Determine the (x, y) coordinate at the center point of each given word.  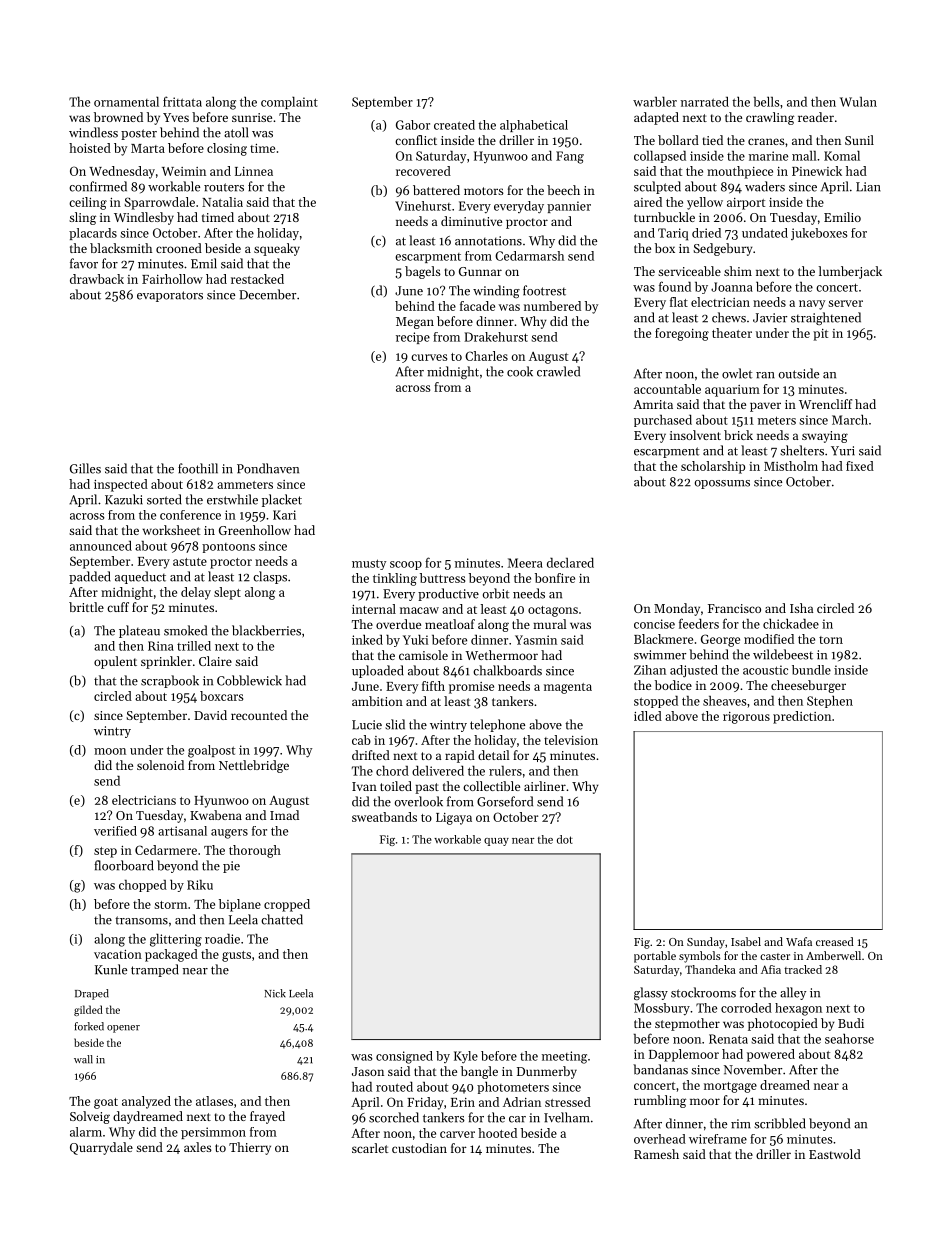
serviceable (689, 271)
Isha (801, 608)
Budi (851, 1023)
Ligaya (454, 819)
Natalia (222, 202)
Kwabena (216, 815)
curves (429, 357)
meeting (564, 1057)
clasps (270, 577)
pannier (569, 207)
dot (565, 839)
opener (123, 1029)
